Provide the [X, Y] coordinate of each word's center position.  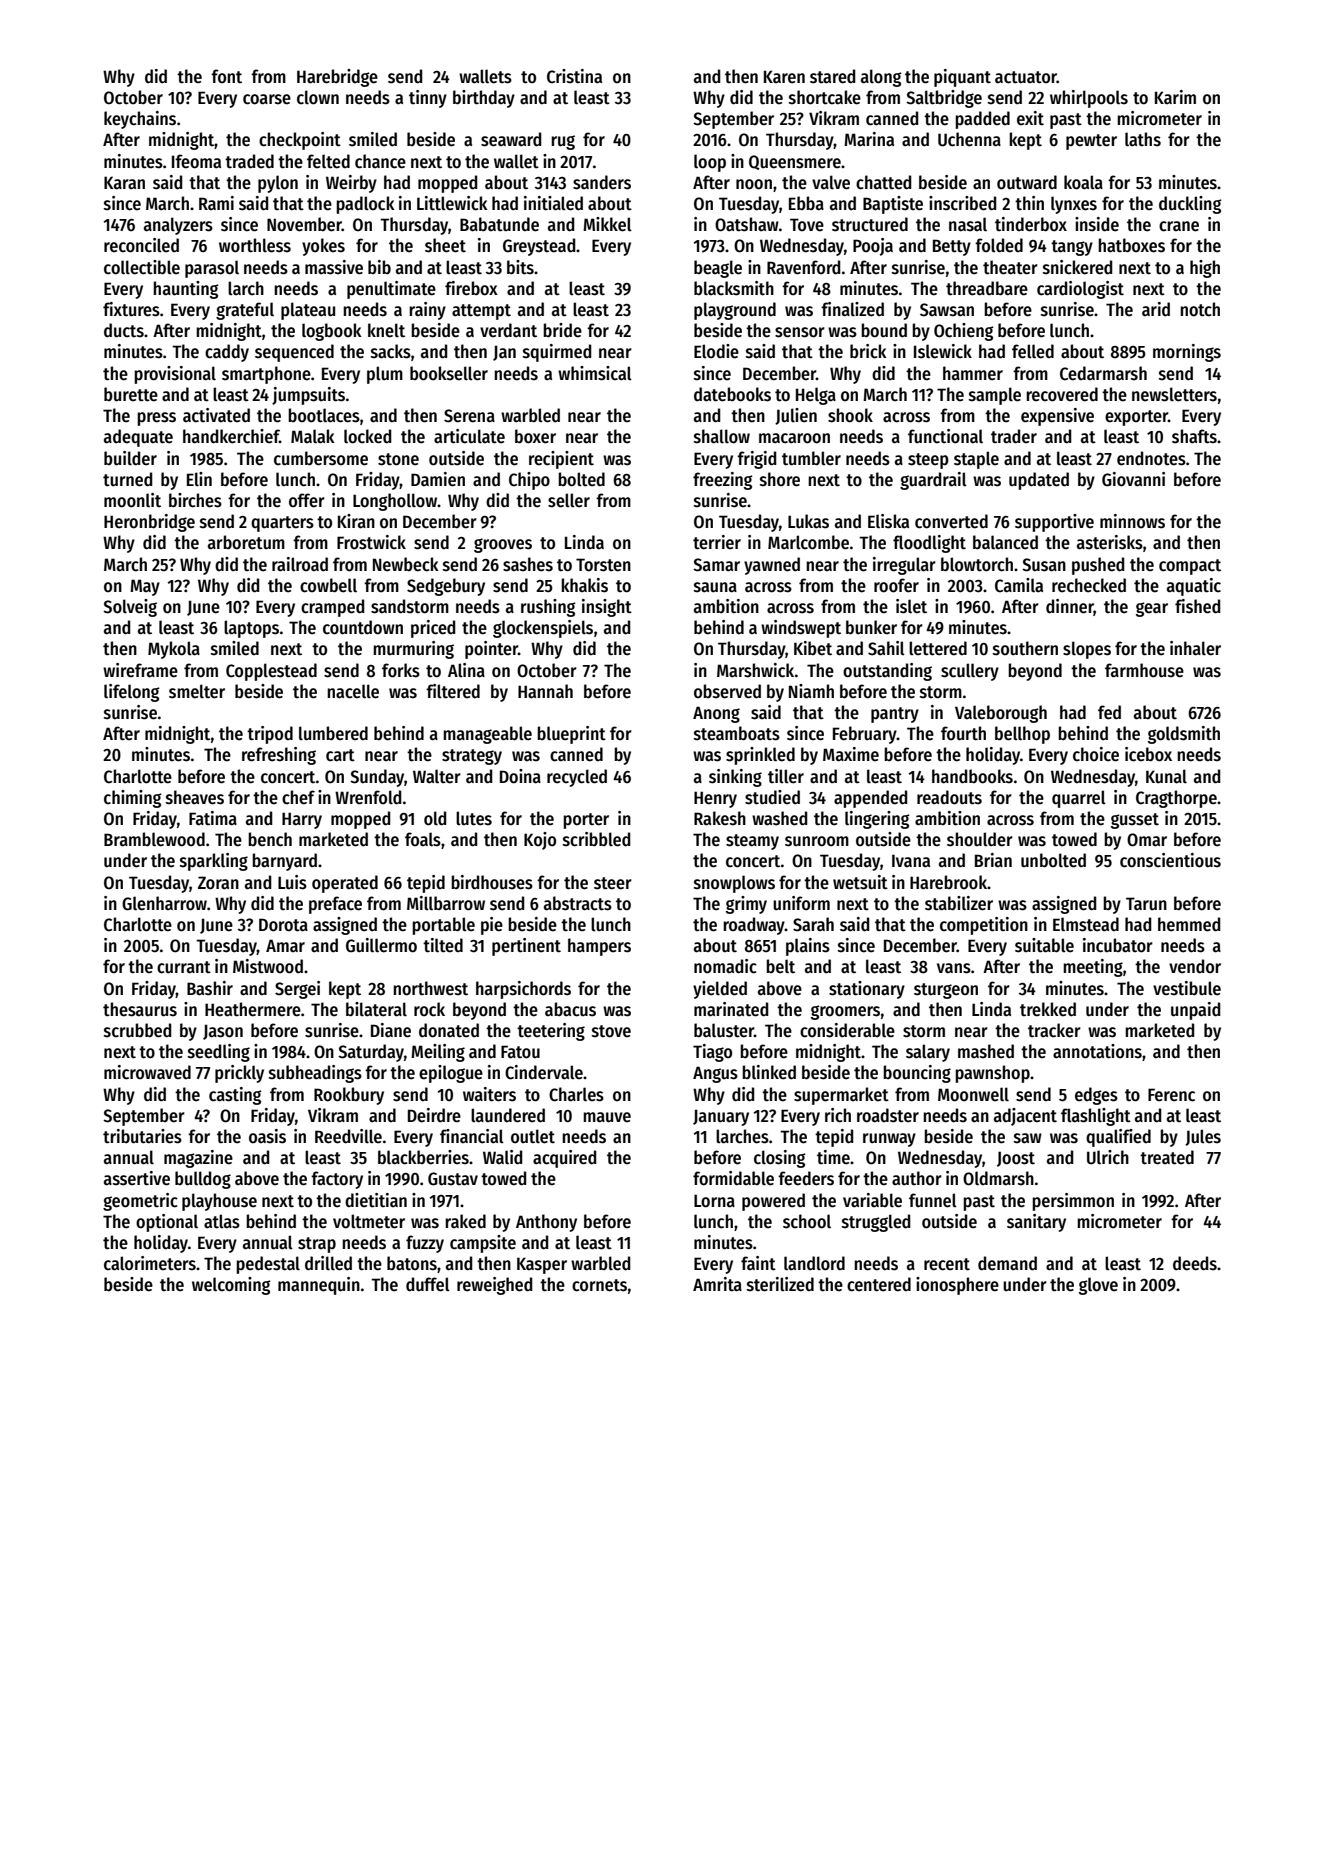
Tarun [1146, 904]
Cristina [574, 76]
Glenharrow [164, 903]
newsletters [1174, 394]
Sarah [813, 924]
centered [879, 1284]
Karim [1175, 97]
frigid [757, 460]
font [226, 76]
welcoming [231, 1286]
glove [1098, 1286]
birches [195, 500]
